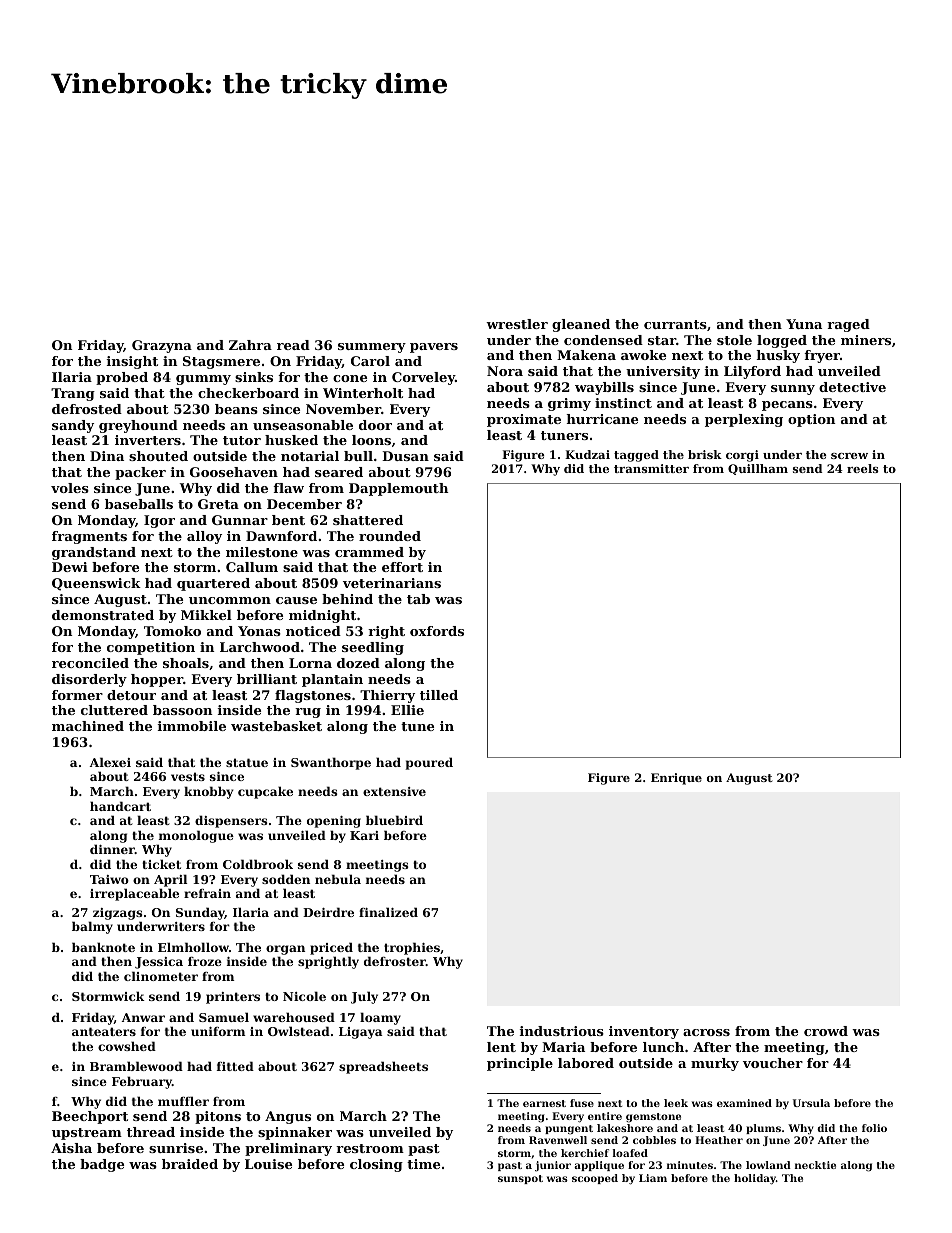 The width and height of the screenshot is (952, 1233). Describe the element at coordinates (73, 426) in the screenshot. I see `sandy` at that location.
